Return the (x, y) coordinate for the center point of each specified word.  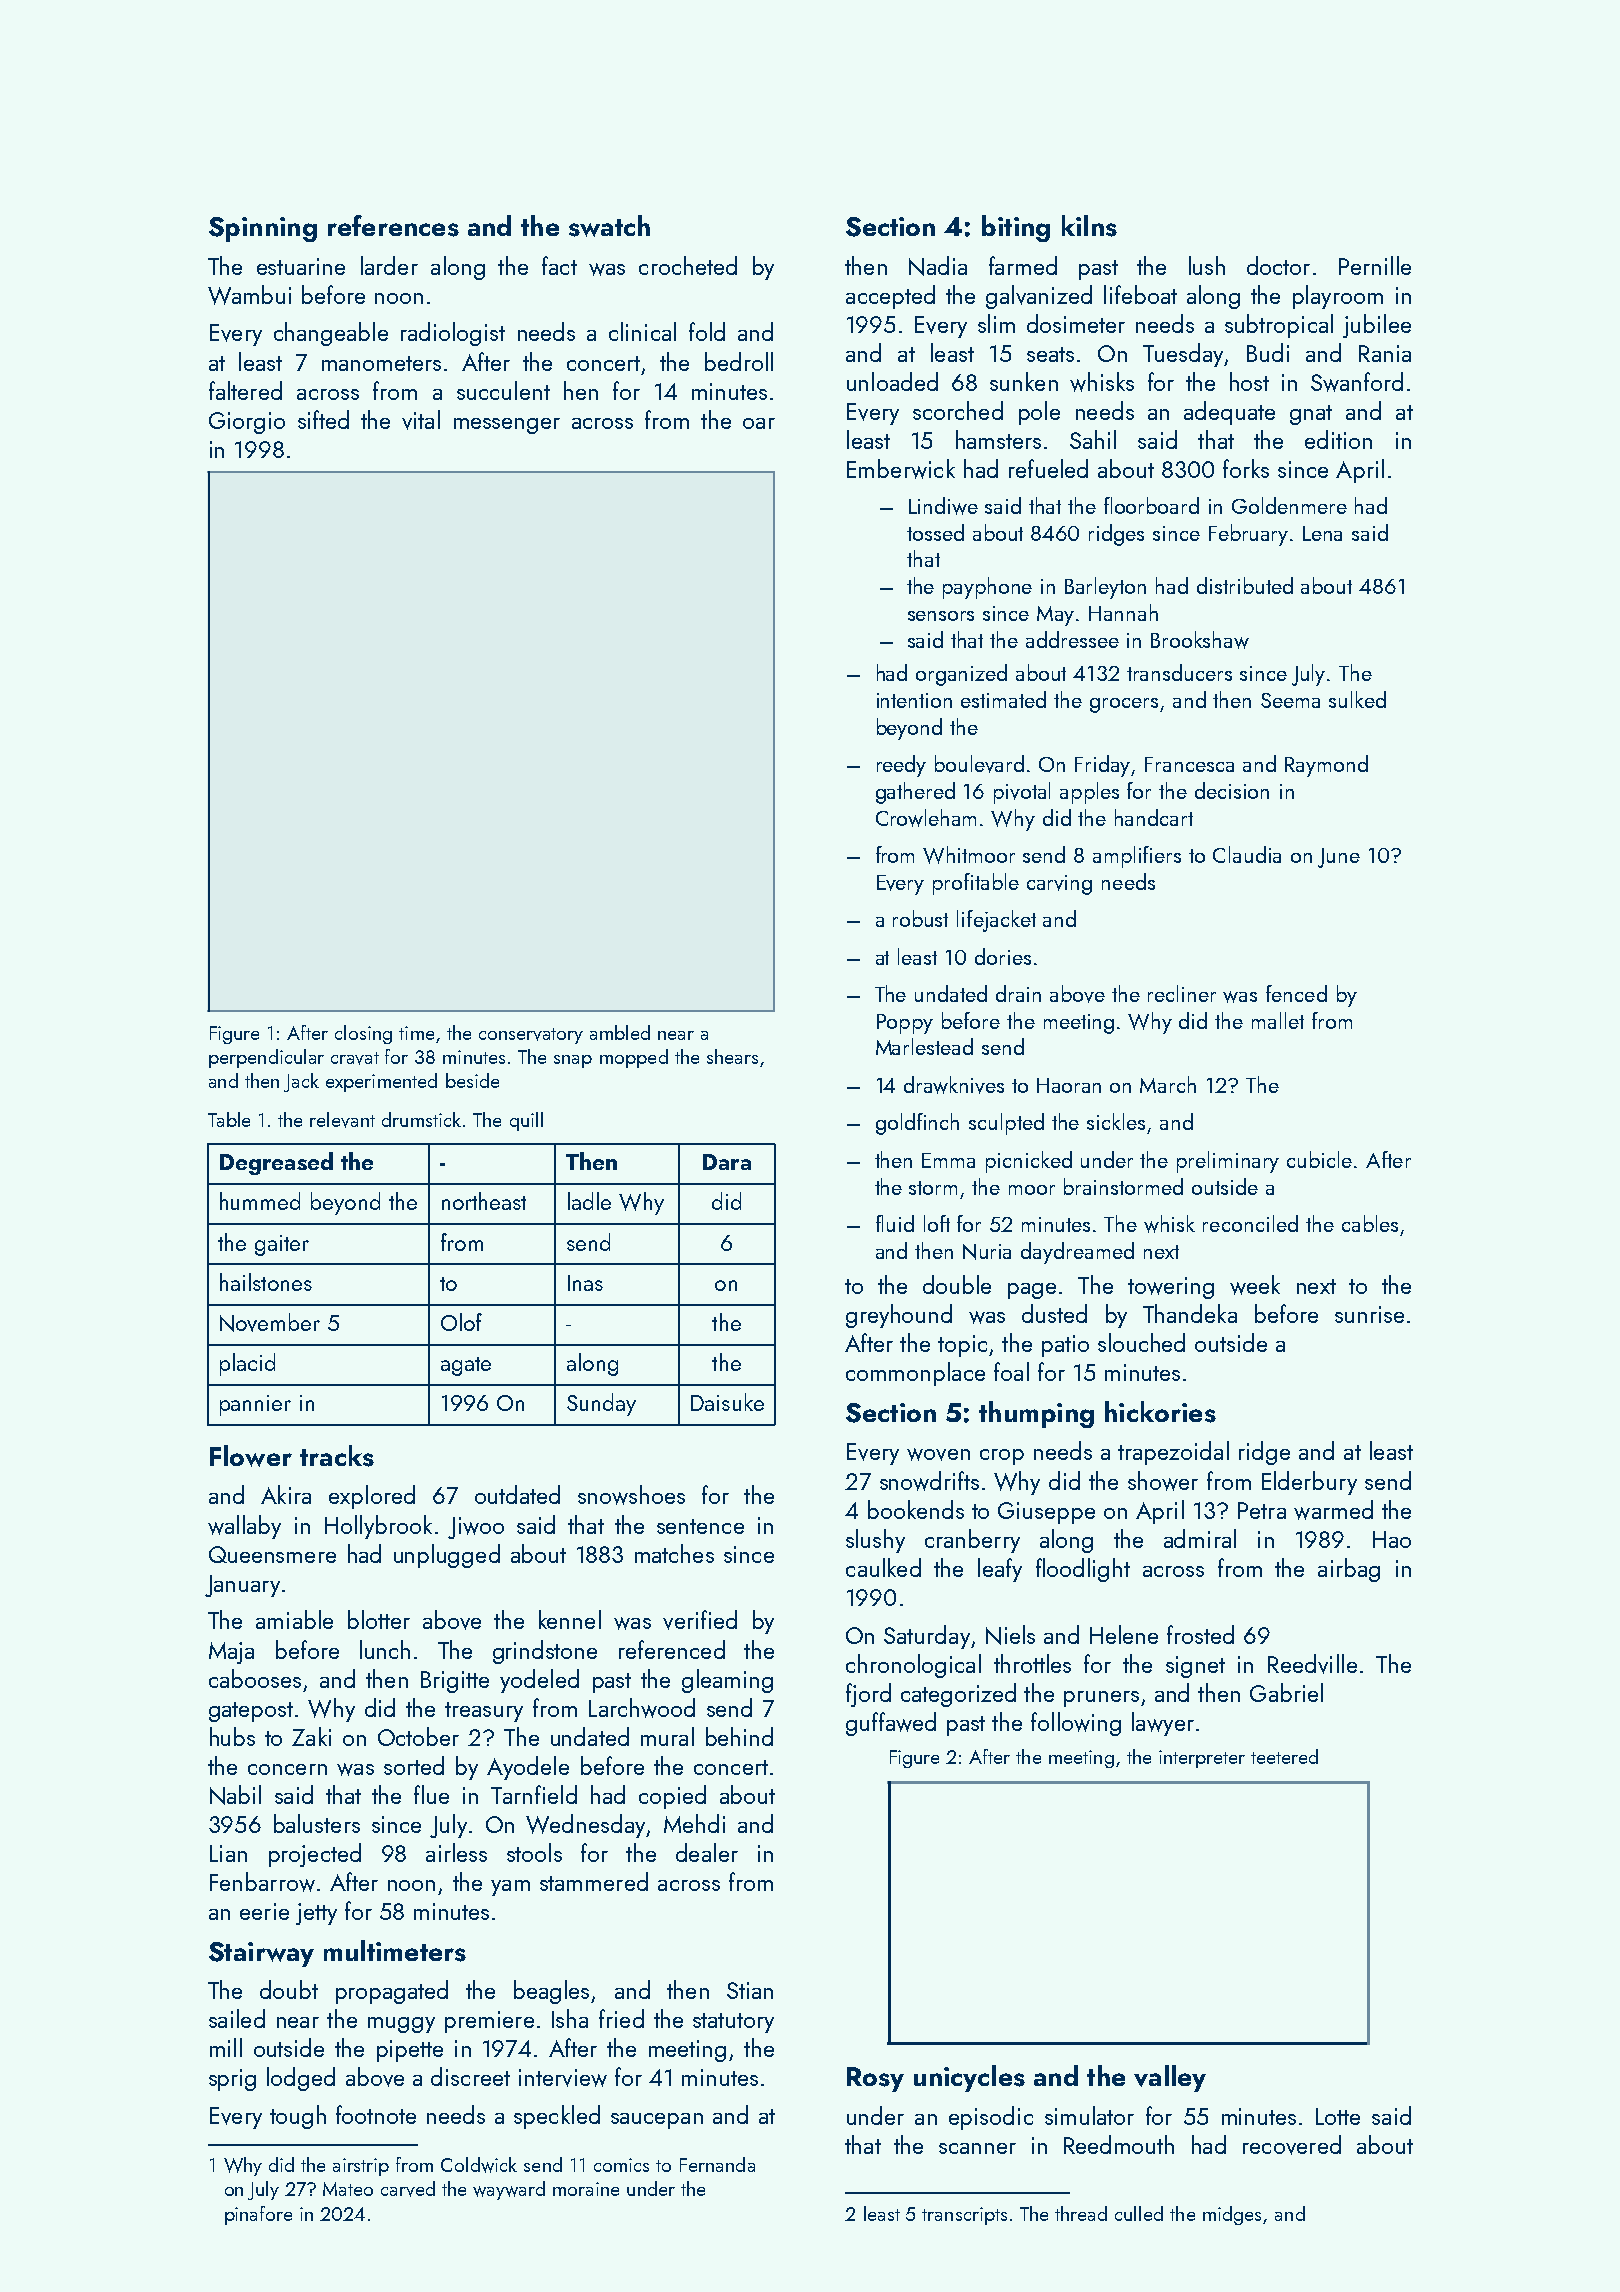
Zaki (311, 1736)
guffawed (891, 1724)
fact (559, 265)
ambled (620, 1032)
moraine (586, 2189)
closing (363, 1034)
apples (1089, 793)
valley (1170, 2078)
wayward (509, 2190)
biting (1016, 228)
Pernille (1375, 265)
